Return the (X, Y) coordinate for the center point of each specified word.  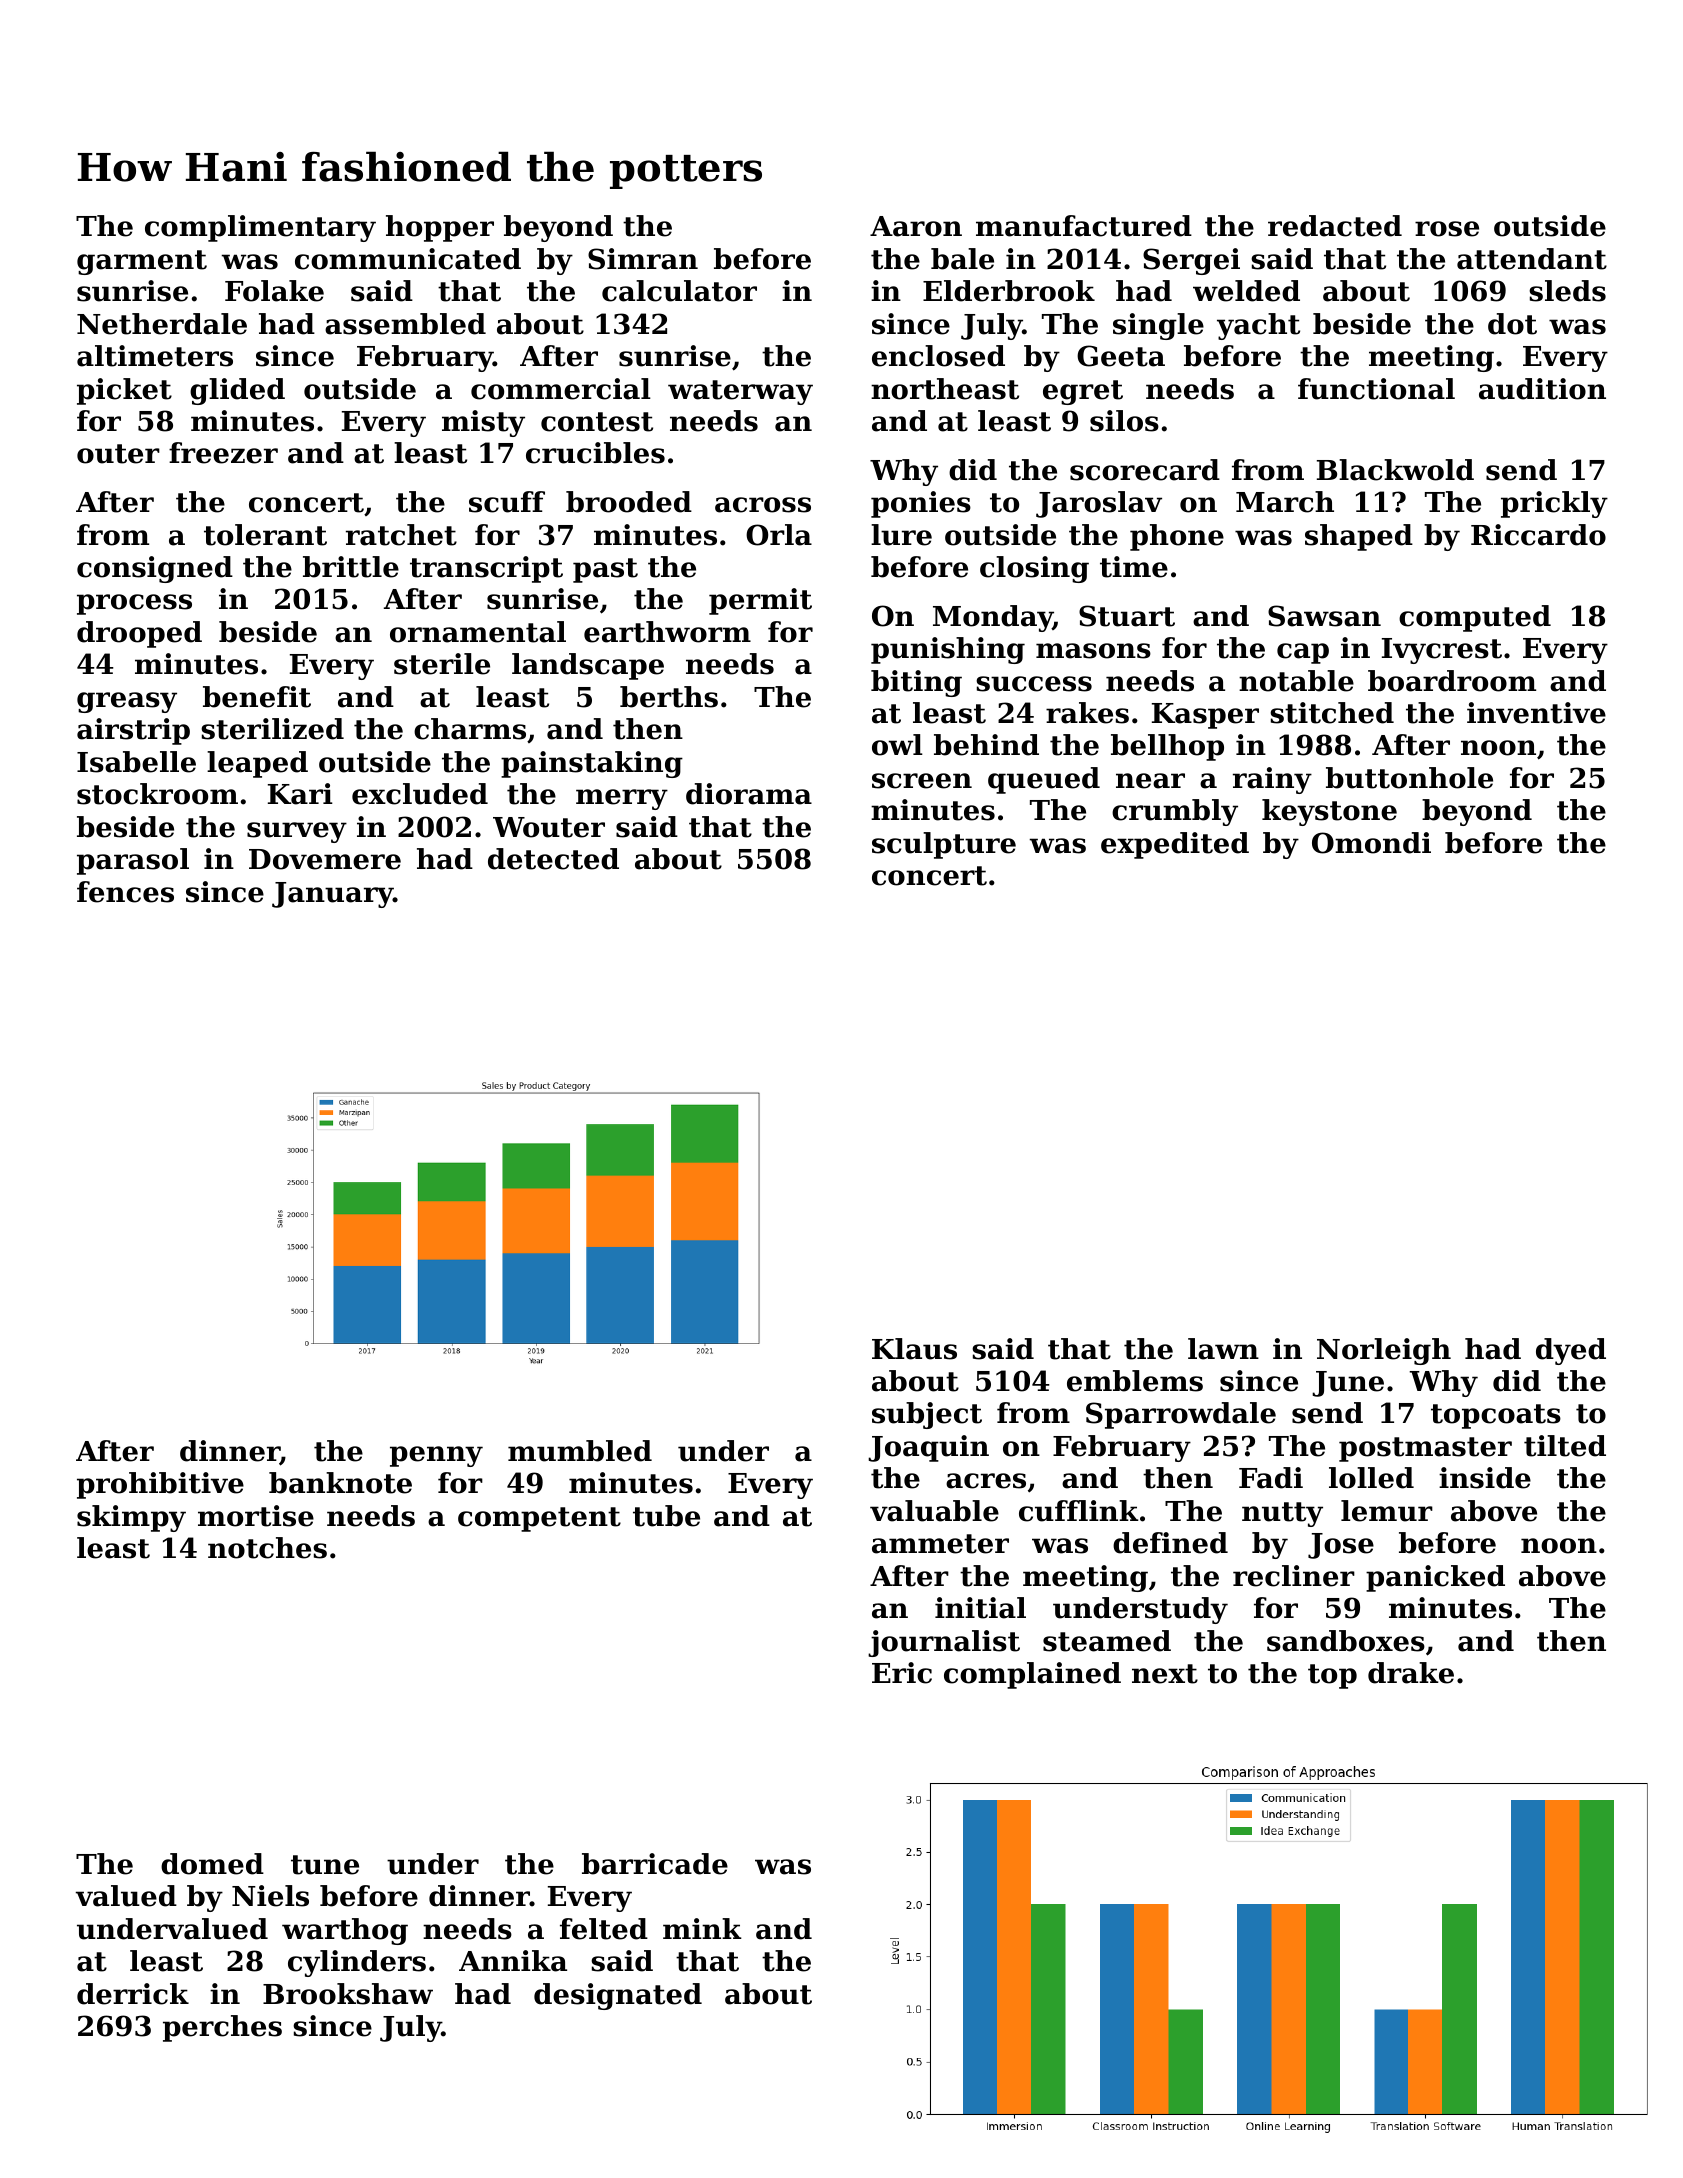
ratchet (401, 535)
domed (212, 1864)
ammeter (940, 1544)
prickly (1554, 504)
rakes (1087, 713)
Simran (643, 259)
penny (436, 1456)
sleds (1567, 291)
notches (267, 1548)
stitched (1332, 713)
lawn (1223, 1349)
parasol (133, 861)
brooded (629, 502)
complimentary (260, 228)
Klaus (914, 1349)
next (1165, 1674)
